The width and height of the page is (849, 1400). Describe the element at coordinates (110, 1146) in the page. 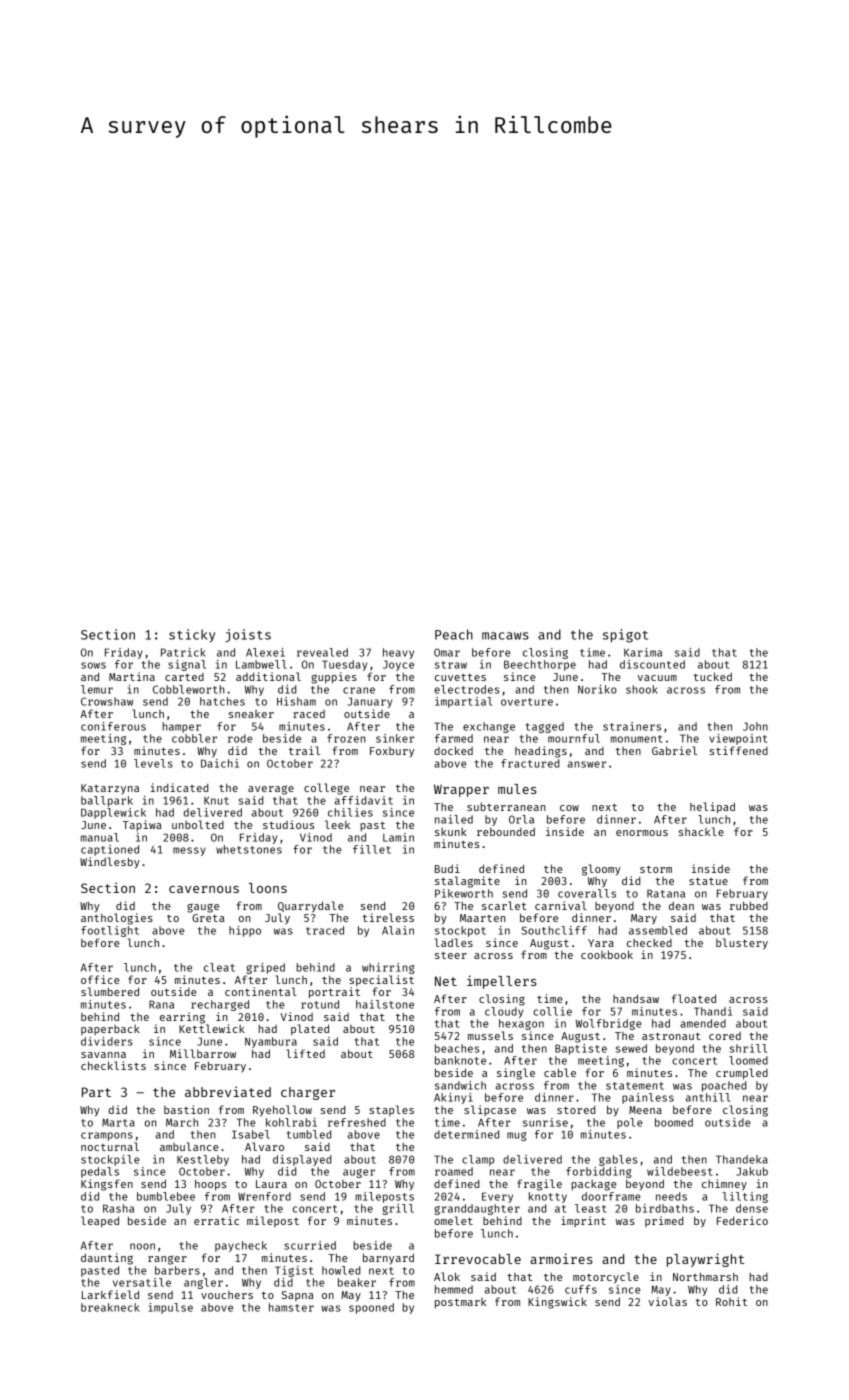

I see `nocturnal` at that location.
